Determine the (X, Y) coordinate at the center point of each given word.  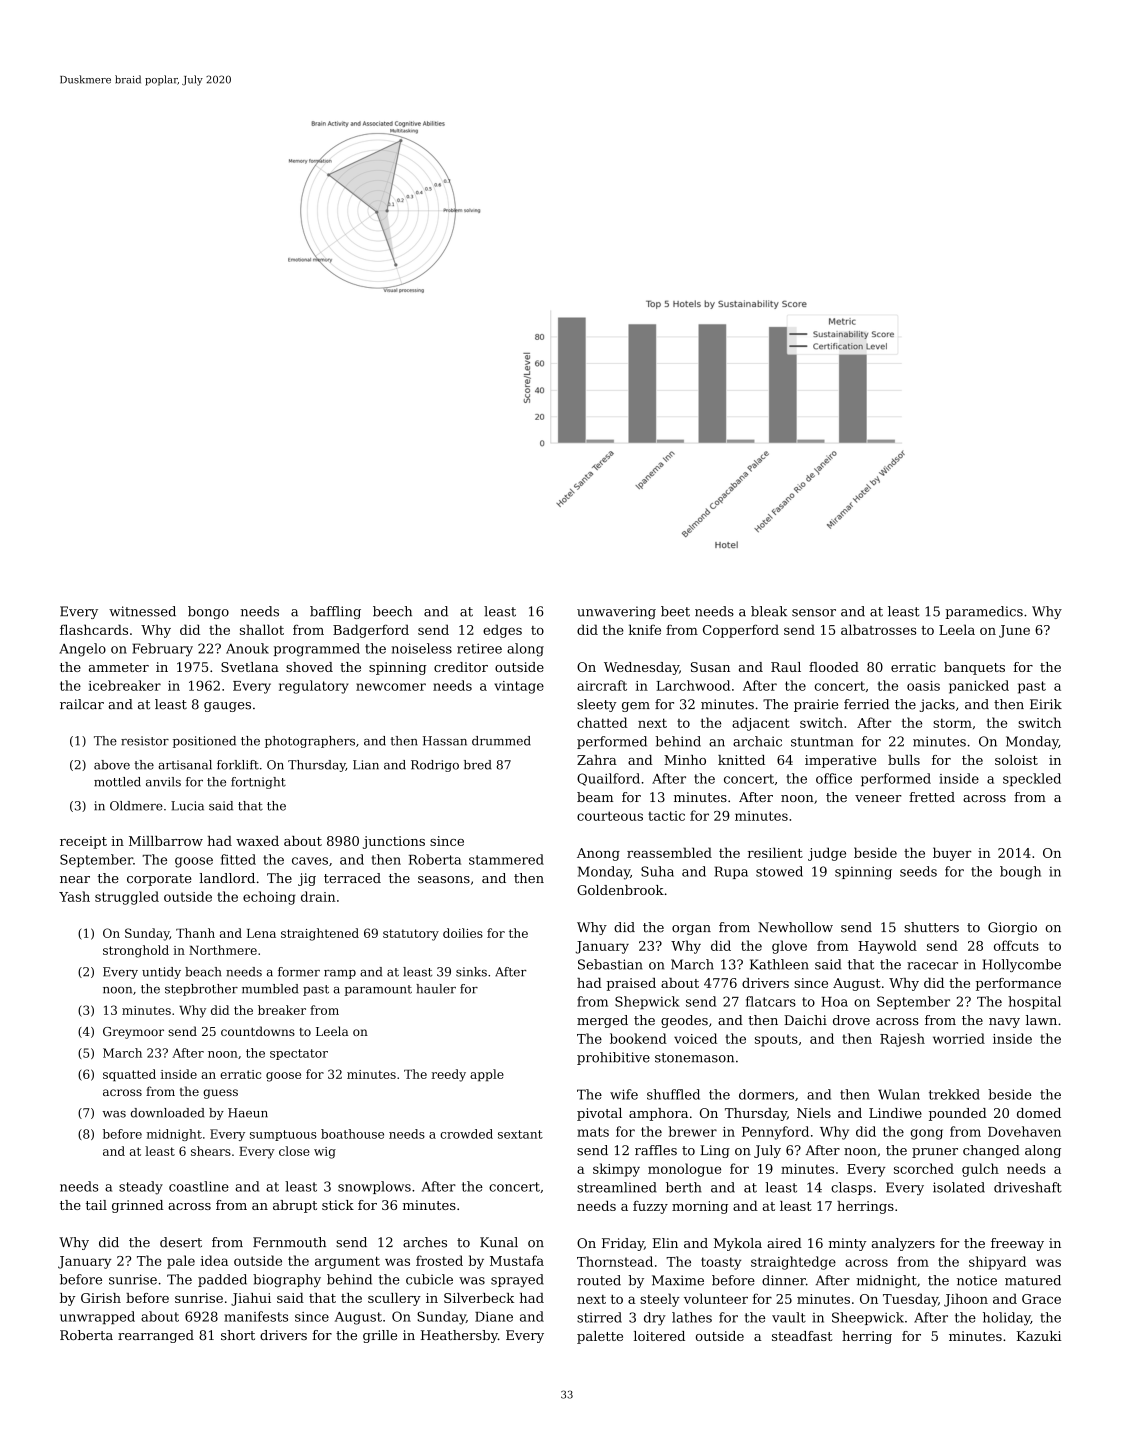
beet (675, 611)
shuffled (673, 1094)
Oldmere (136, 806)
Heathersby (459, 1336)
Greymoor (133, 1033)
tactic (666, 816)
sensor (814, 613)
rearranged (156, 1336)
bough (1020, 873)
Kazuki (1039, 1336)
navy (1004, 1023)
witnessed (142, 611)
